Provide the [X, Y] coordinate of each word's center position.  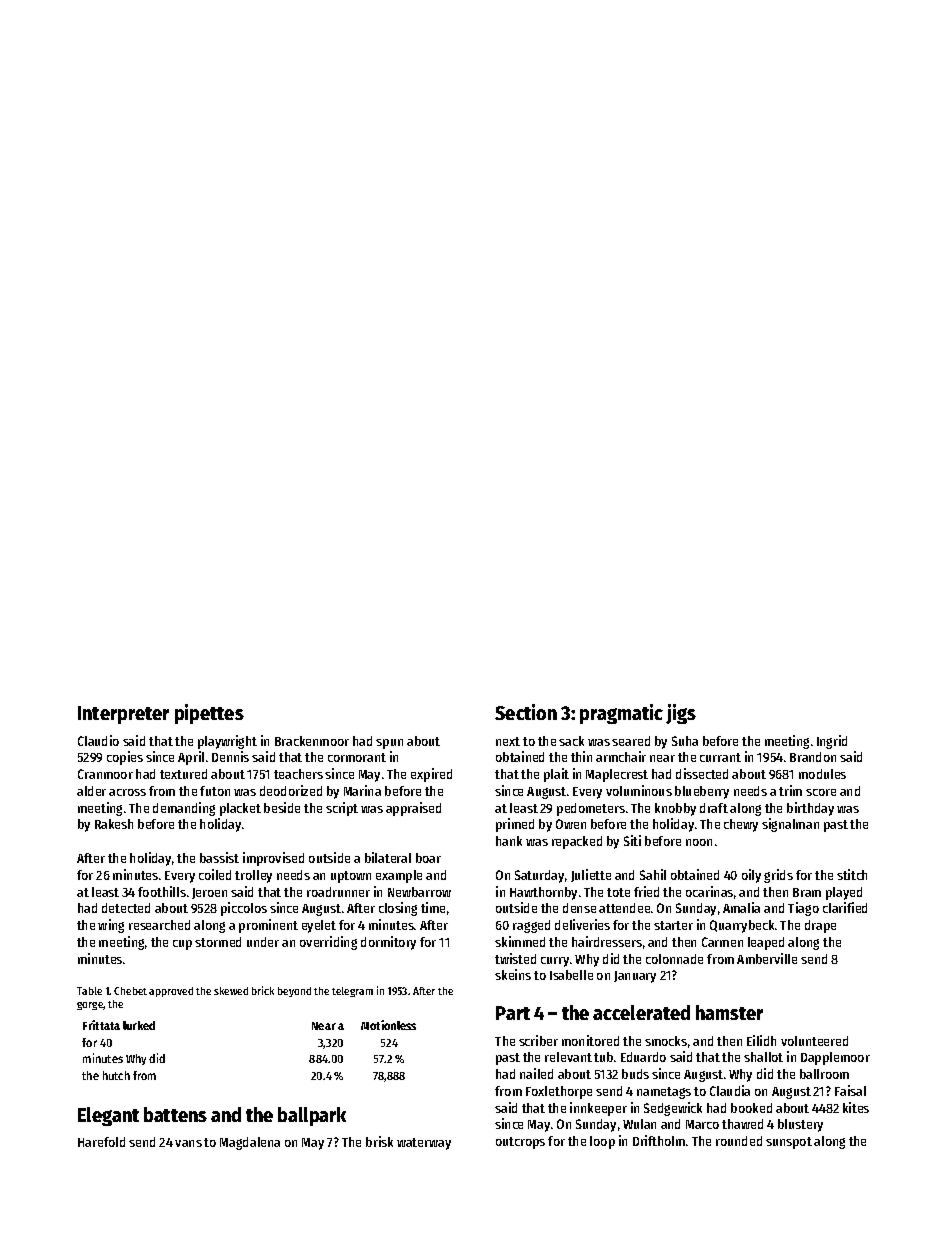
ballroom [824, 1074]
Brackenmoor [312, 741]
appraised [413, 809]
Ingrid [832, 742]
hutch [116, 1075]
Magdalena [250, 1143]
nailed [536, 1073]
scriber [538, 1040]
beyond [294, 992]
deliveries [582, 924]
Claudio [98, 740]
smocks [666, 1041]
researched [159, 925]
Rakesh [114, 824]
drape [820, 926]
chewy [741, 825]
